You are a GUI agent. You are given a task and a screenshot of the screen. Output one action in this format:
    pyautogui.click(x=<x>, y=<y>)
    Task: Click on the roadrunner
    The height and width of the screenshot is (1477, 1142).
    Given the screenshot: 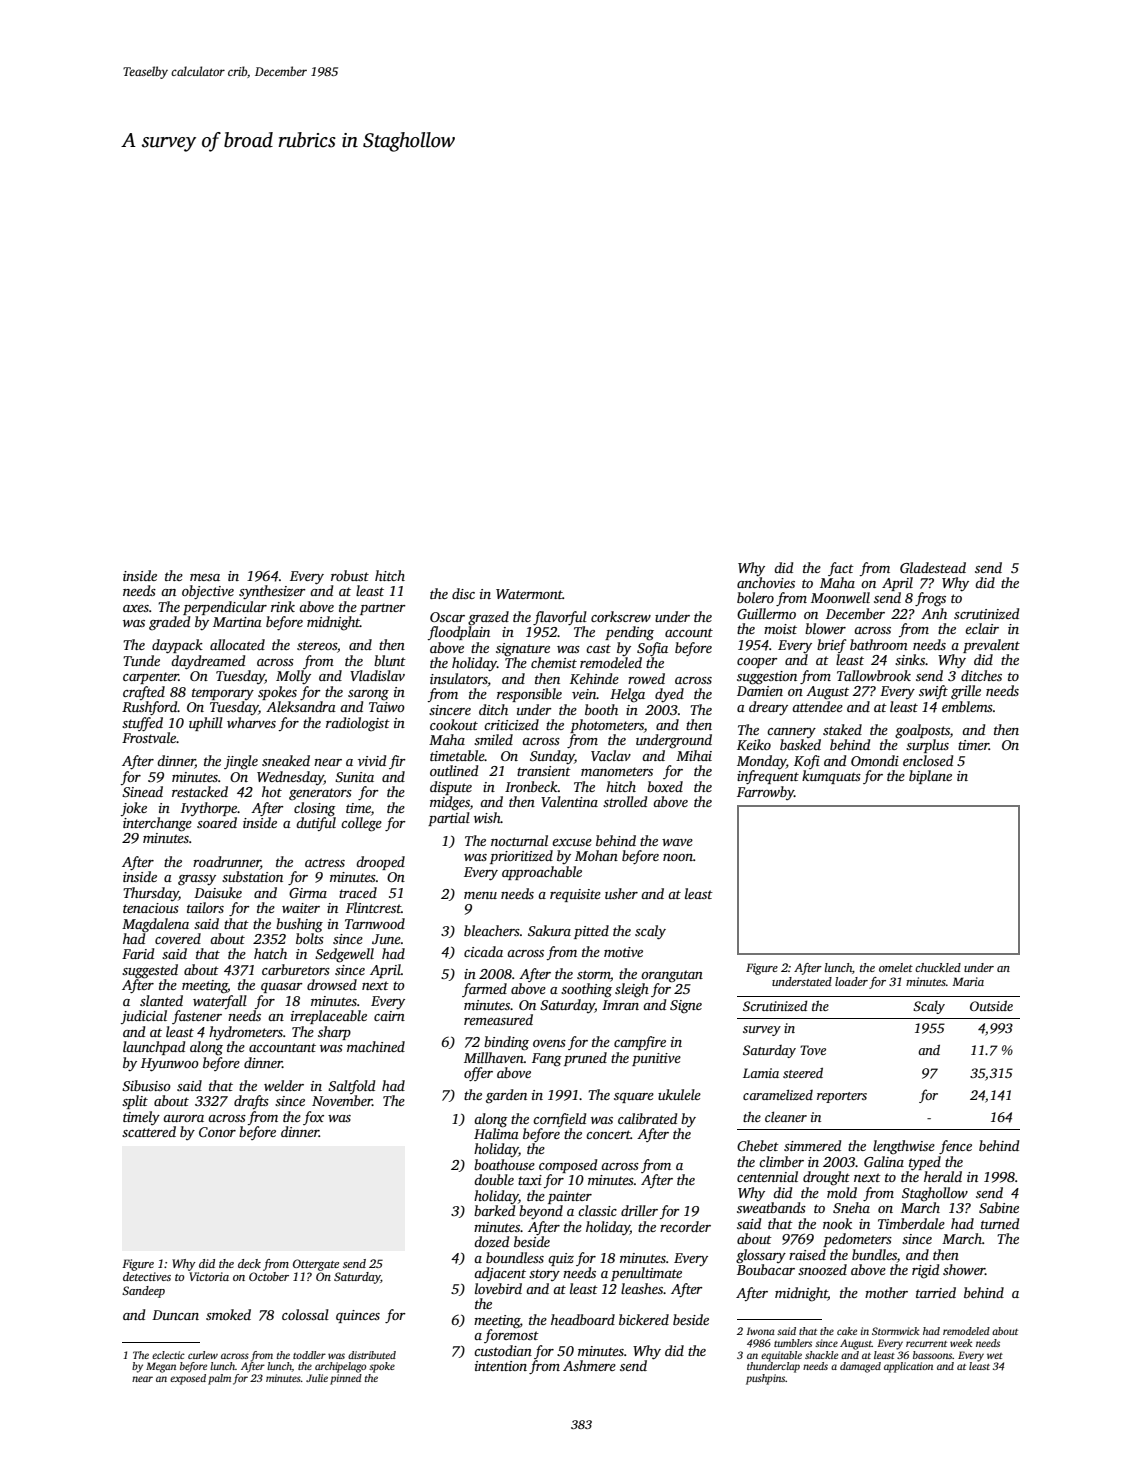 What is the action you would take?
    pyautogui.click(x=227, y=862)
